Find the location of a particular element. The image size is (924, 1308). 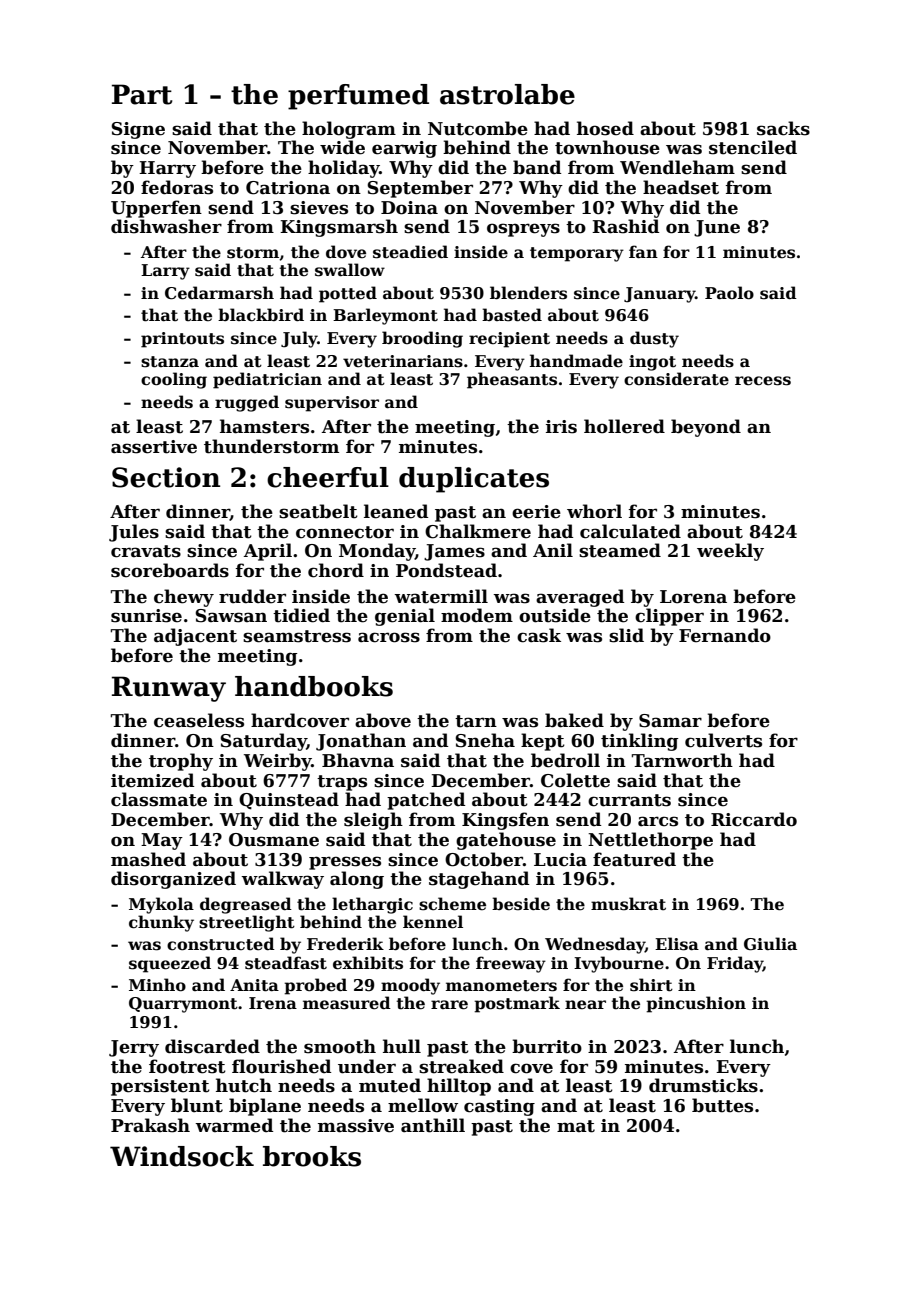

Part is located at coordinates (142, 94).
